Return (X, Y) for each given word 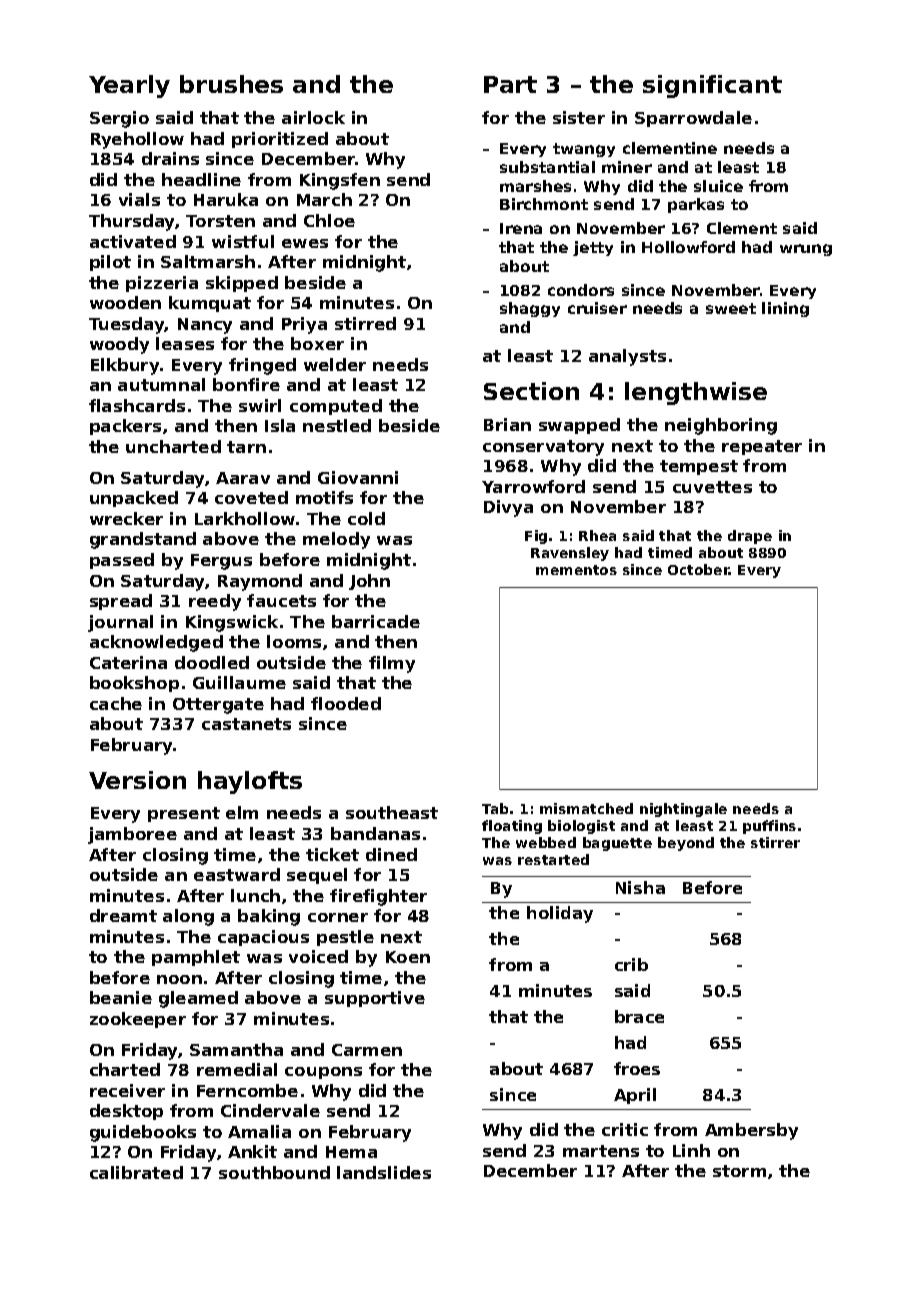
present (184, 814)
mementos (576, 570)
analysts (627, 357)
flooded (346, 703)
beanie (121, 997)
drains (170, 158)
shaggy (530, 309)
